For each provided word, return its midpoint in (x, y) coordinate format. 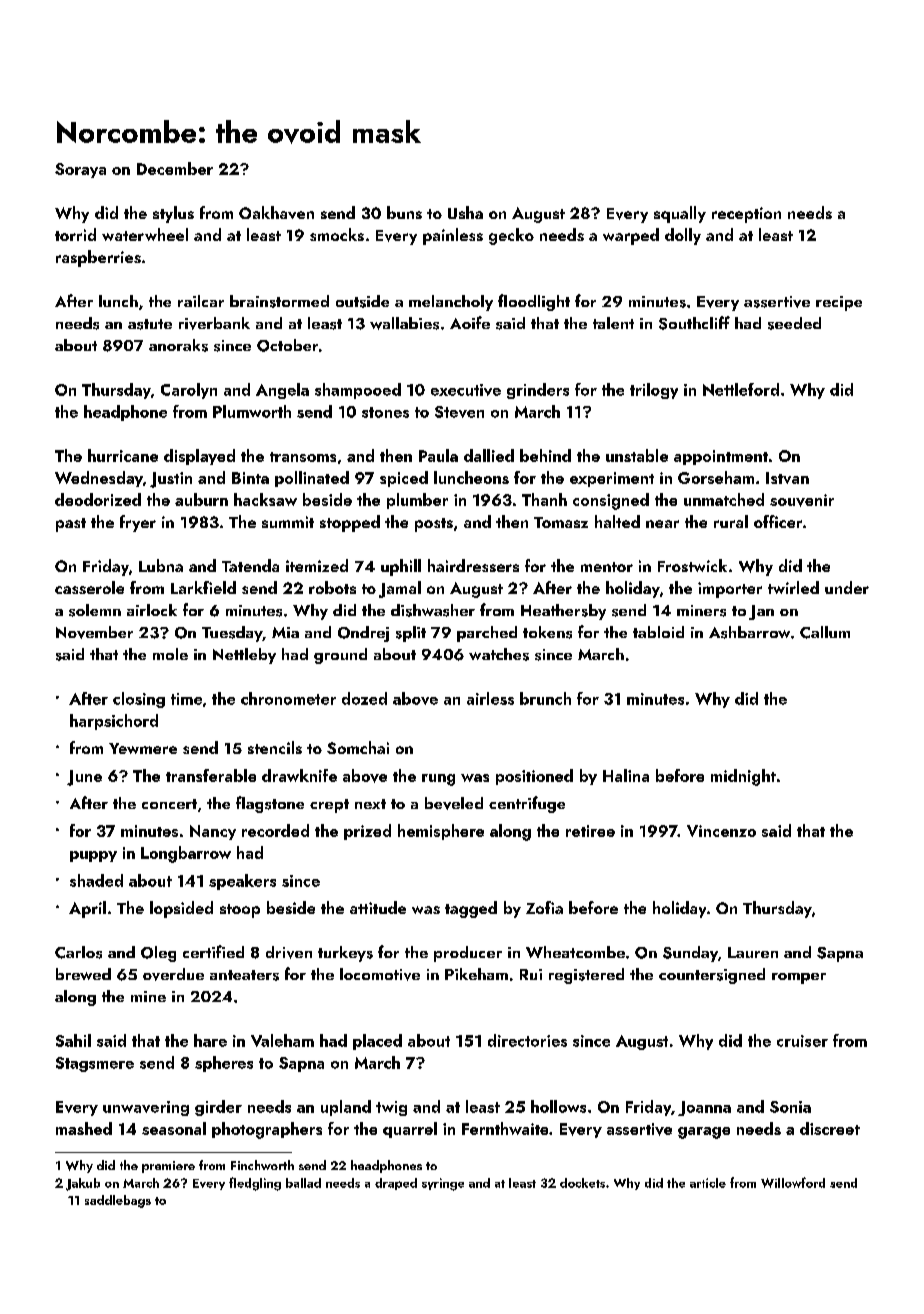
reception (746, 215)
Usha (465, 212)
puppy (93, 856)
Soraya (80, 170)
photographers (267, 1130)
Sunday (690, 954)
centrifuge (527, 804)
